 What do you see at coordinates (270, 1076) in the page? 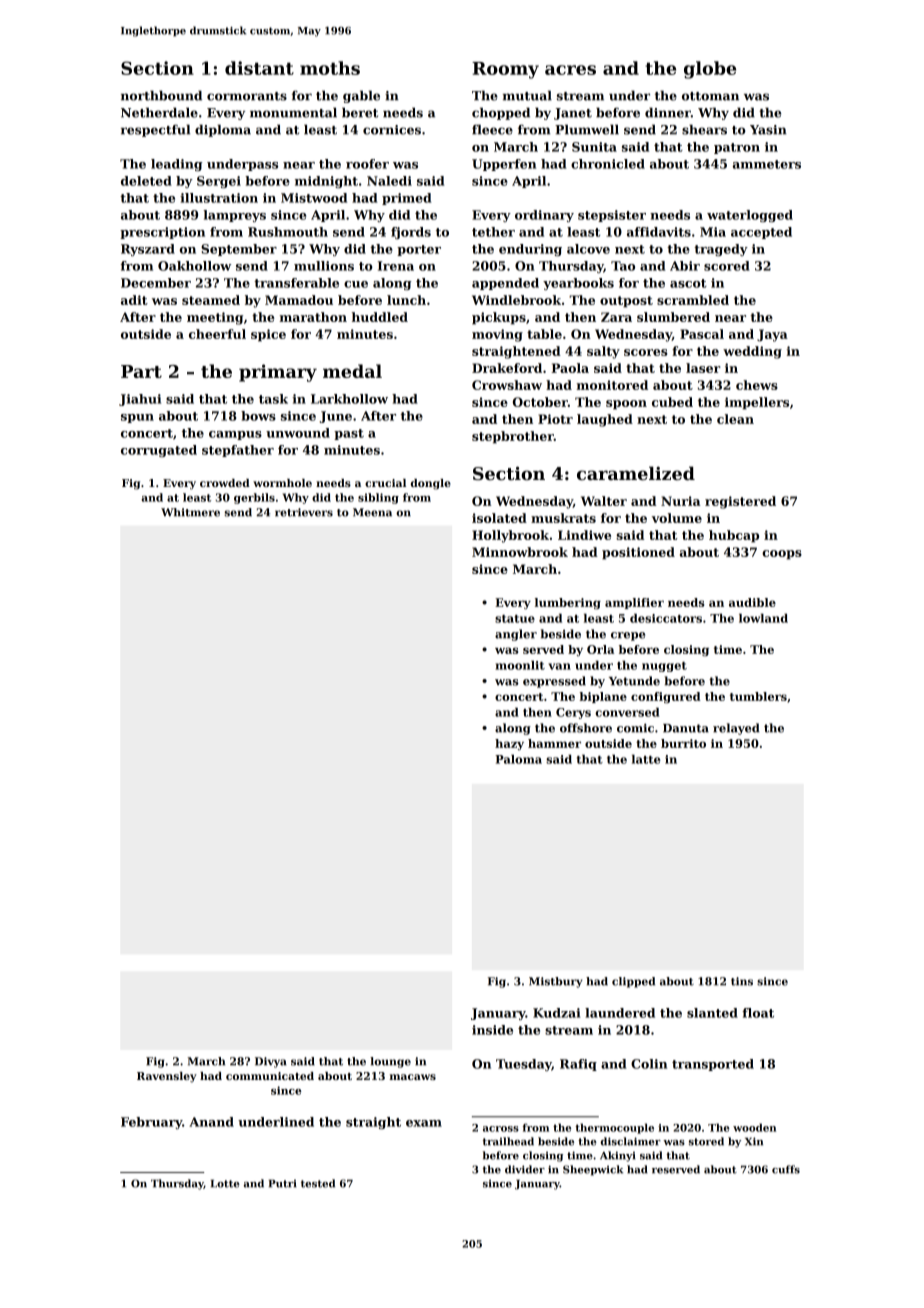
I see `communicated` at bounding box center [270, 1076].
